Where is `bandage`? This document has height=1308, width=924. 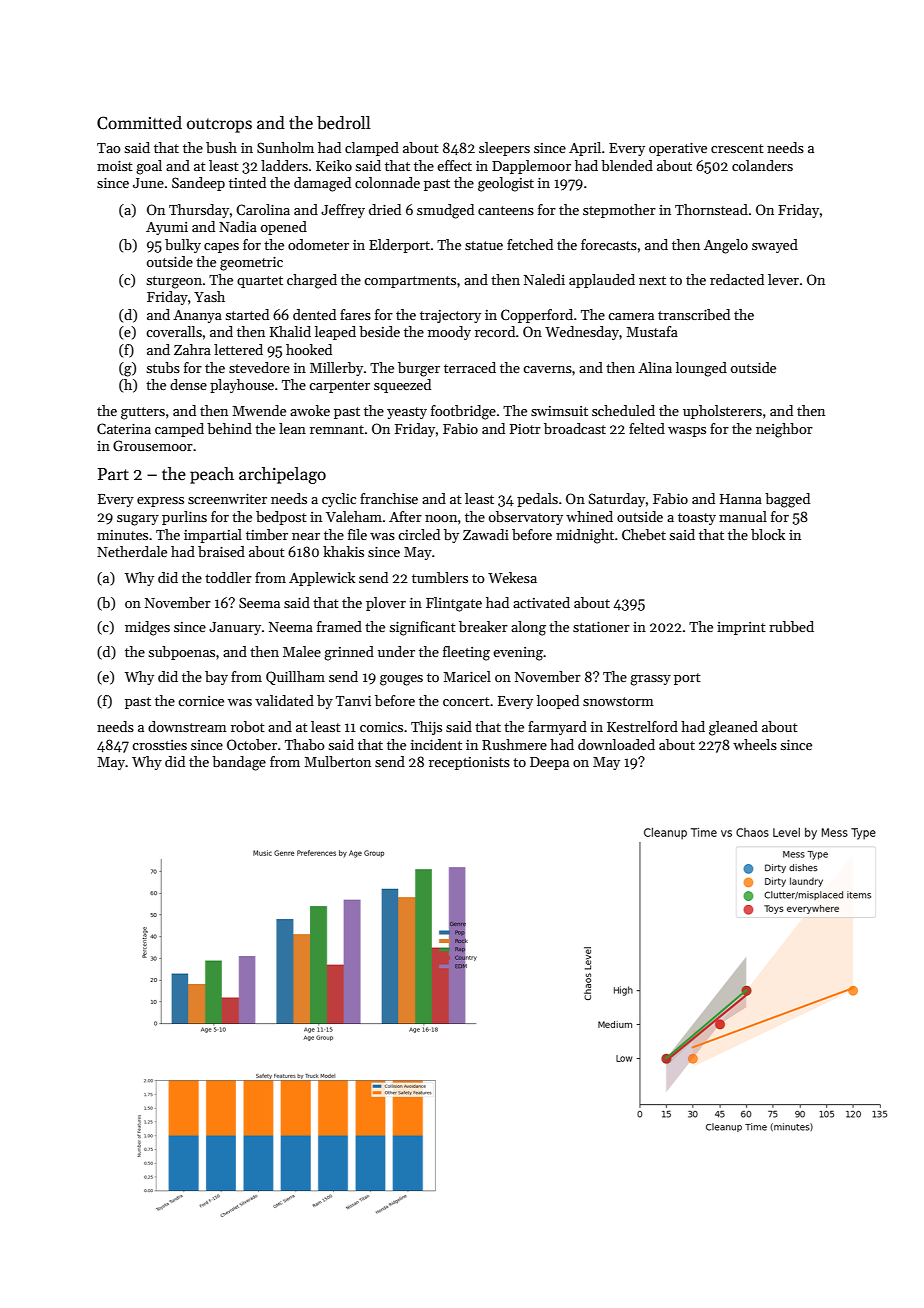
bandage is located at coordinates (239, 763).
